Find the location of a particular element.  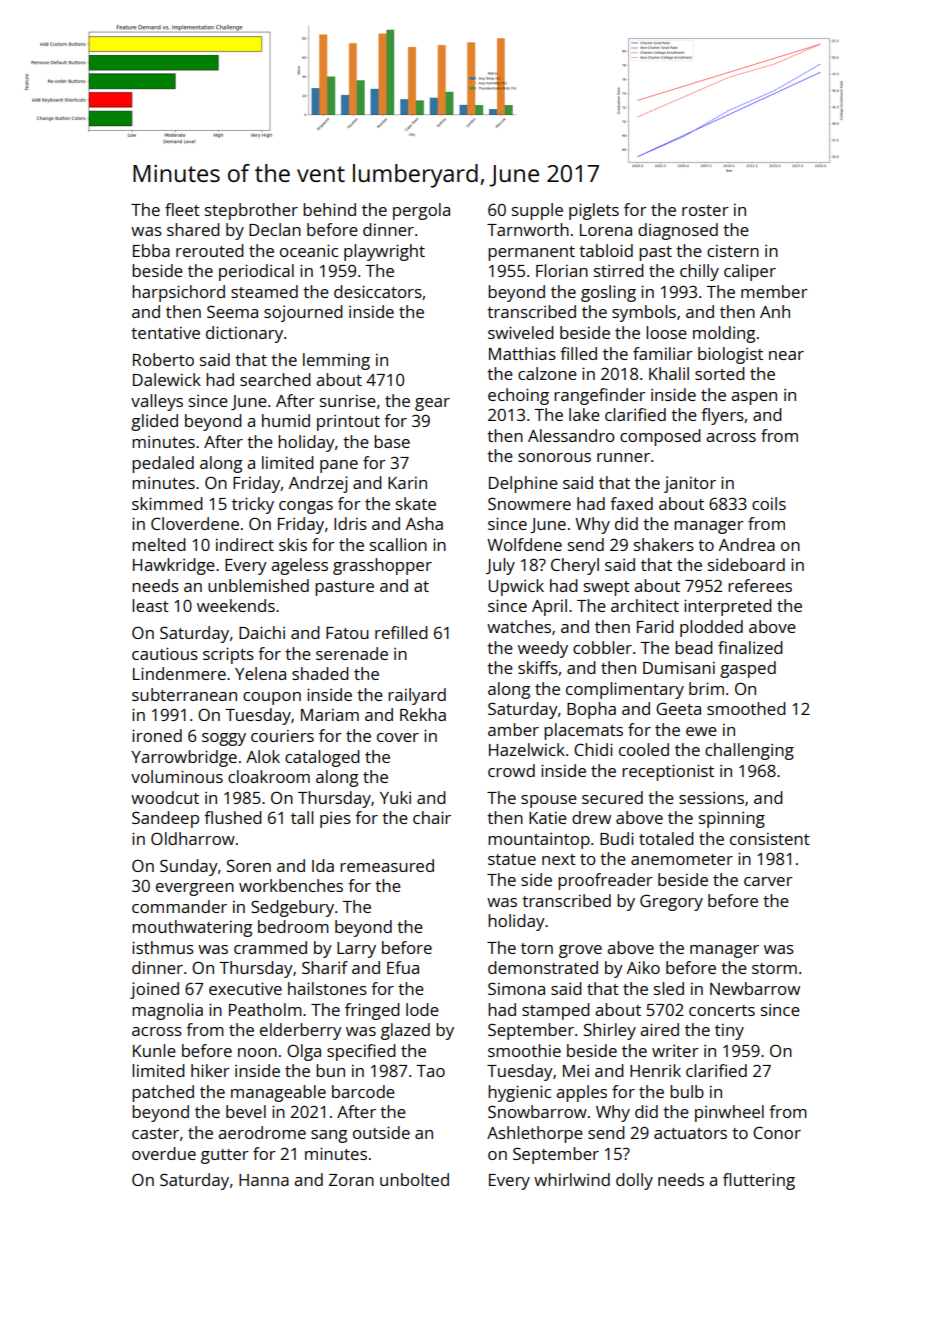

smoothed is located at coordinates (746, 708).
